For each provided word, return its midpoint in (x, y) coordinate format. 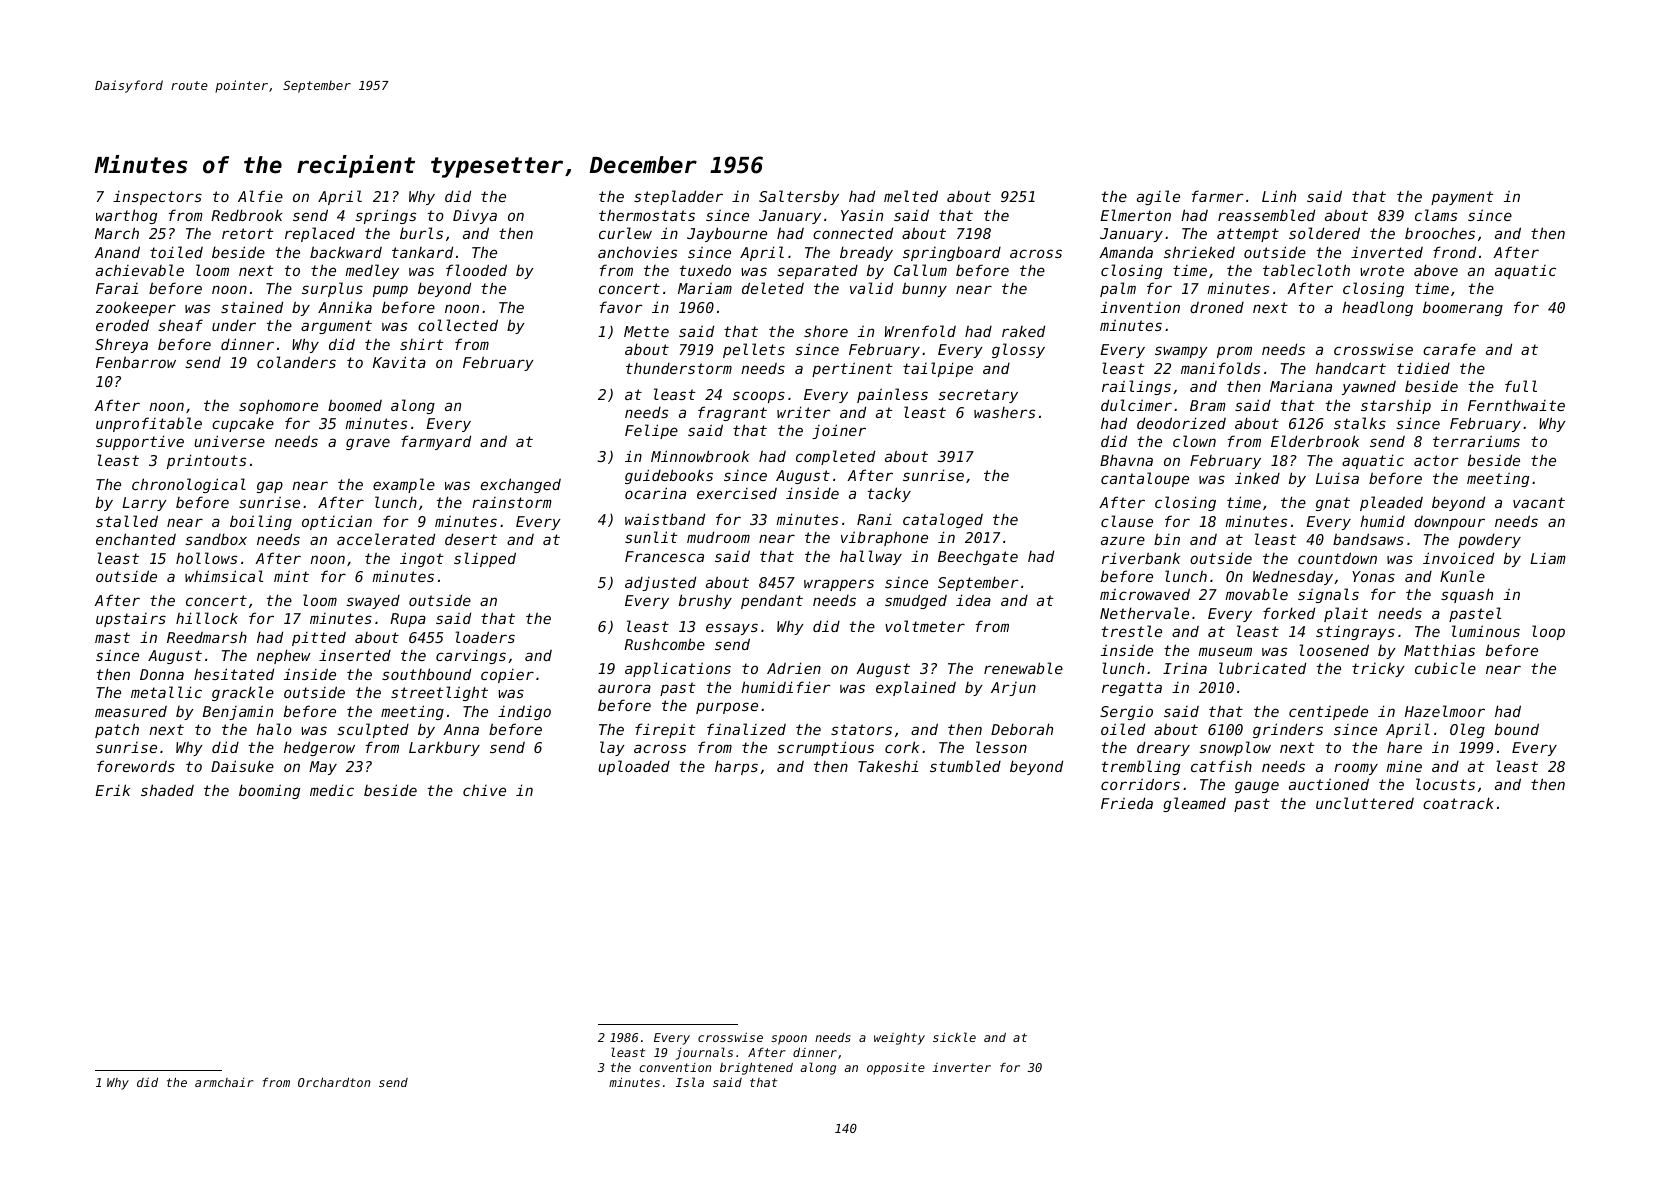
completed (835, 457)
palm (1118, 289)
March (117, 233)
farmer (1217, 196)
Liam (1548, 558)
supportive (140, 442)
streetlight (439, 693)
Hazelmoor (1445, 711)
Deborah (1022, 729)
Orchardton (334, 1082)
